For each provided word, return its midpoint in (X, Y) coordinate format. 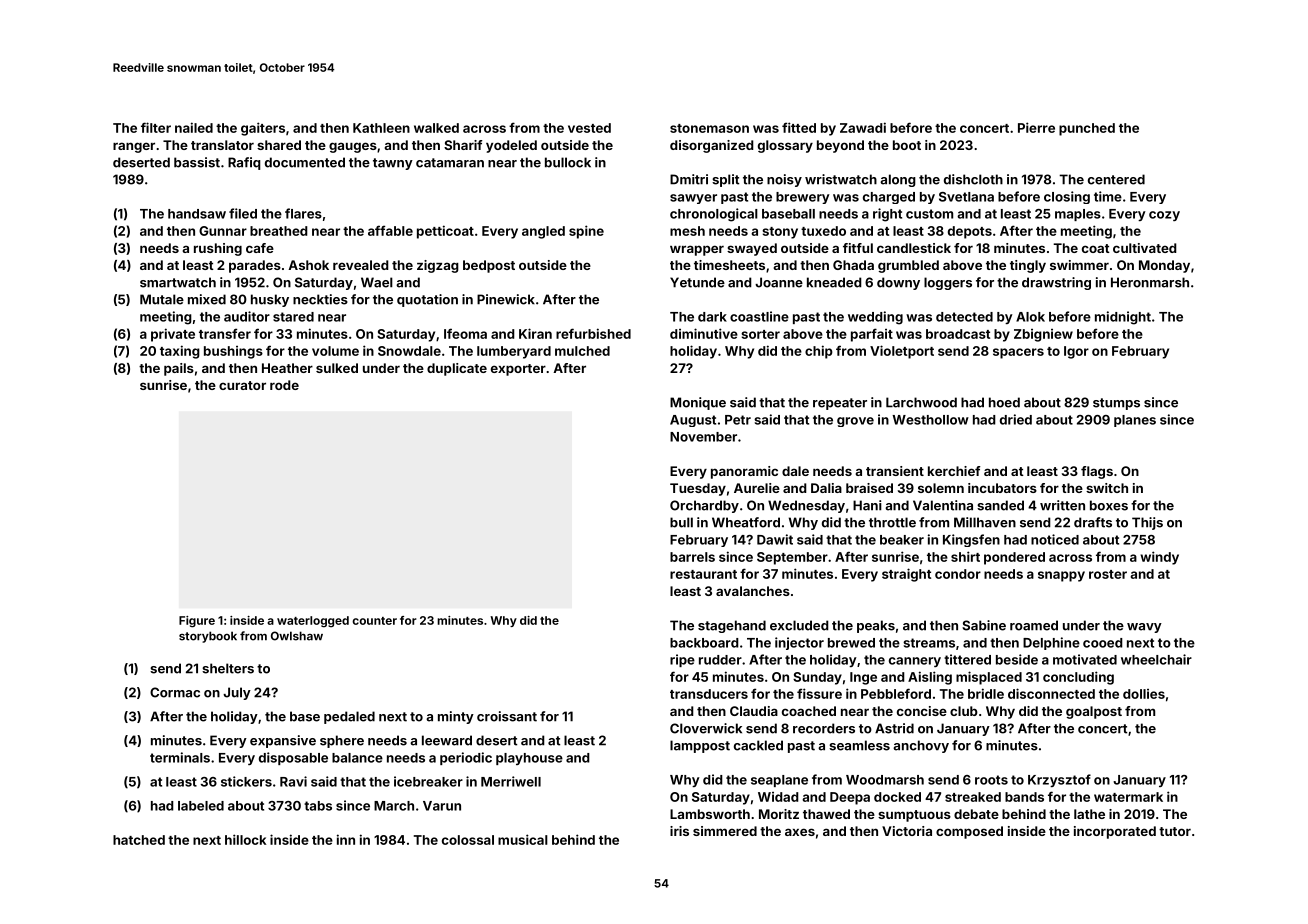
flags (1097, 472)
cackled (758, 745)
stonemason (709, 128)
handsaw (197, 214)
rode (284, 385)
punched (1087, 129)
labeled (201, 806)
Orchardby (704, 506)
